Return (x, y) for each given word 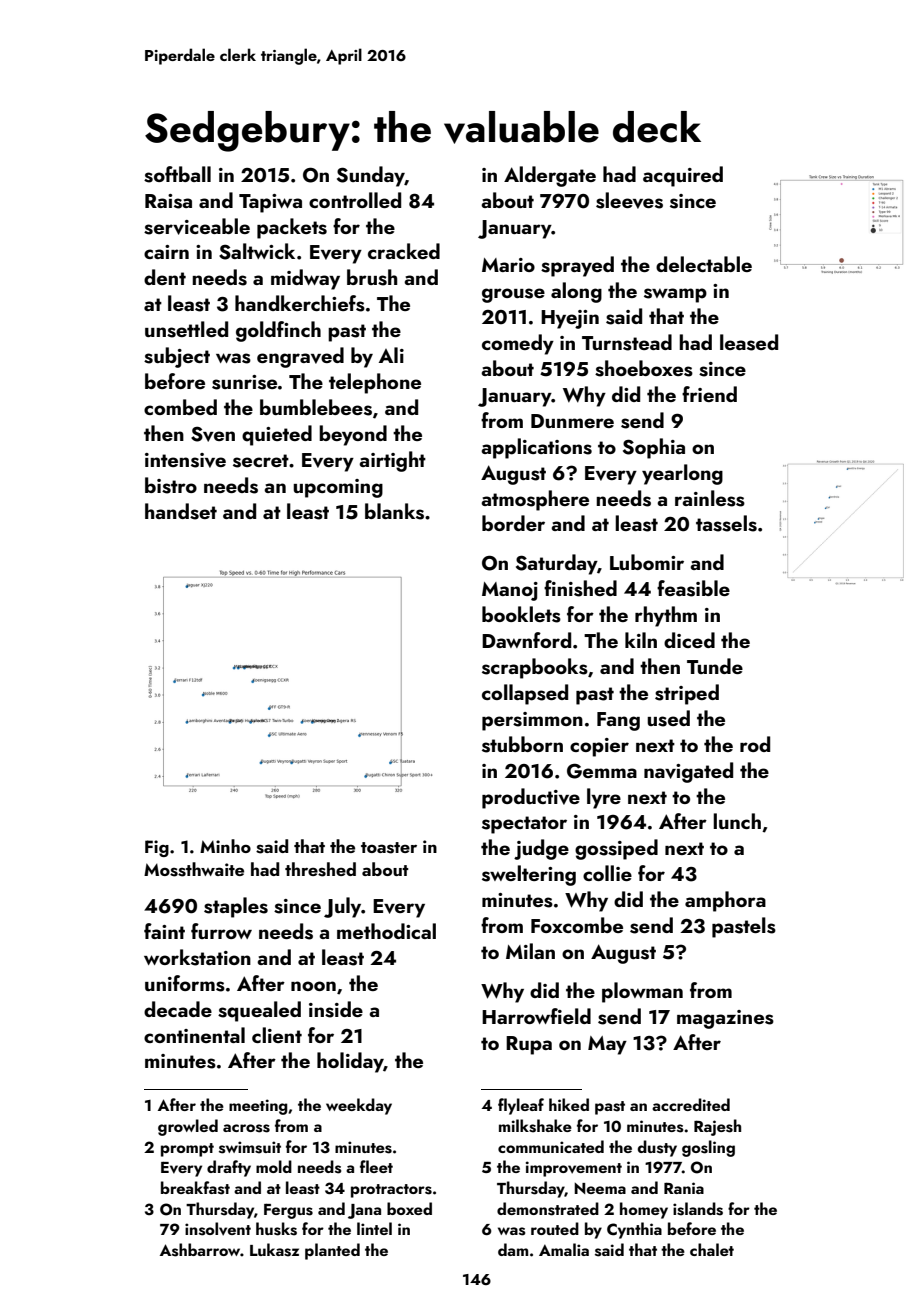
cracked (404, 251)
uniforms (185, 983)
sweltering (529, 875)
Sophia (654, 448)
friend (709, 394)
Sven (213, 434)
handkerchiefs (300, 303)
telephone (375, 383)
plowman (642, 992)
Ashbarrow (200, 1250)
